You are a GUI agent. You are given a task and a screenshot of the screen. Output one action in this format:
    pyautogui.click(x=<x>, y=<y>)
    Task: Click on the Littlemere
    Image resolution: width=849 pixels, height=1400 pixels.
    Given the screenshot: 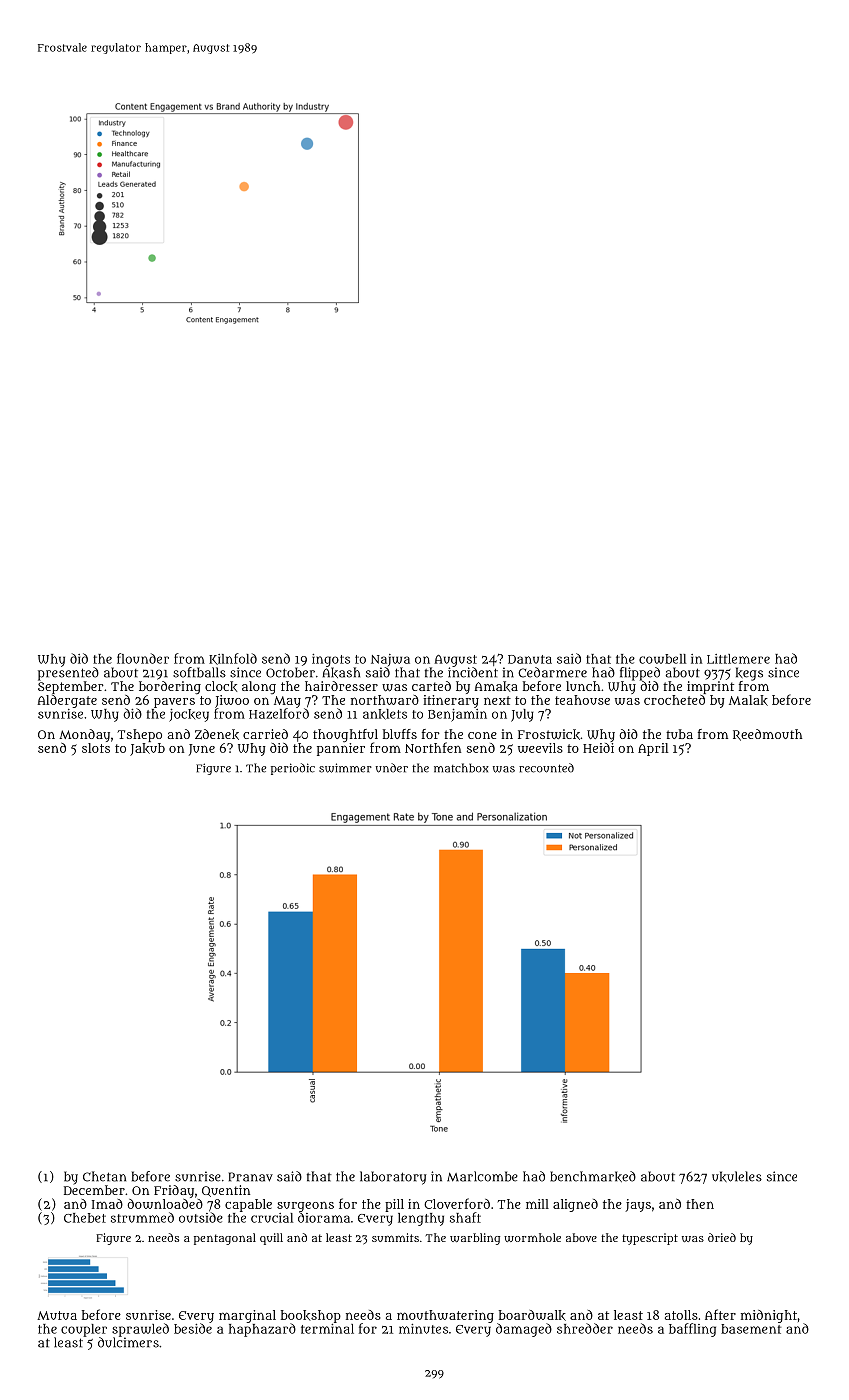 What is the action you would take?
    pyautogui.click(x=738, y=659)
